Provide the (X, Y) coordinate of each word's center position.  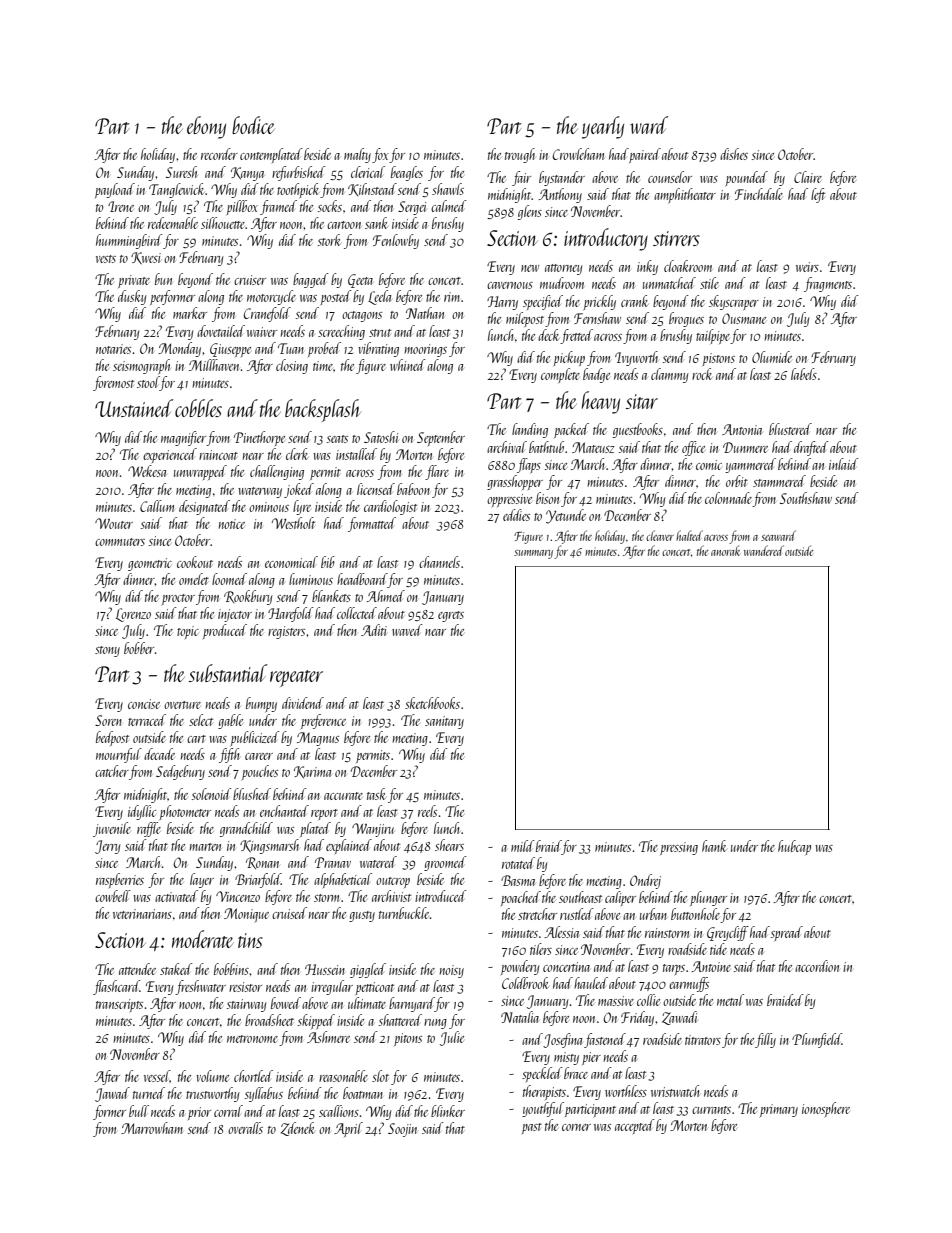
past (532, 1128)
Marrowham (152, 1128)
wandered (764, 550)
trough (520, 155)
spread (787, 933)
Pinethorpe (259, 438)
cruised (289, 913)
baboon (413, 489)
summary (533, 554)
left (818, 195)
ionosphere (826, 1109)
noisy (452, 971)
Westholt (293, 523)
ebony (206, 127)
